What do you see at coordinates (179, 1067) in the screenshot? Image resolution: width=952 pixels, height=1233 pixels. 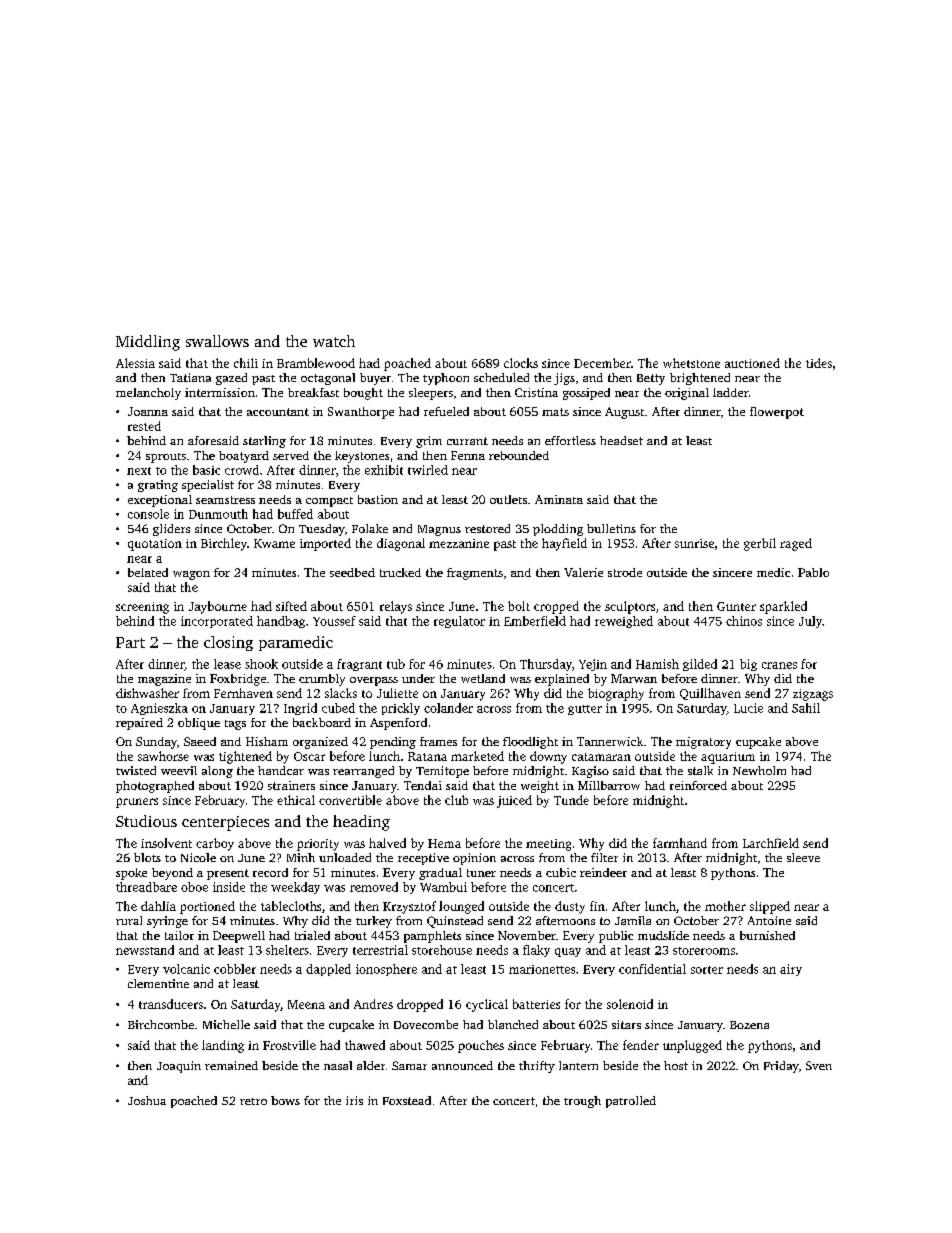 I see `Joaquin` at bounding box center [179, 1067].
